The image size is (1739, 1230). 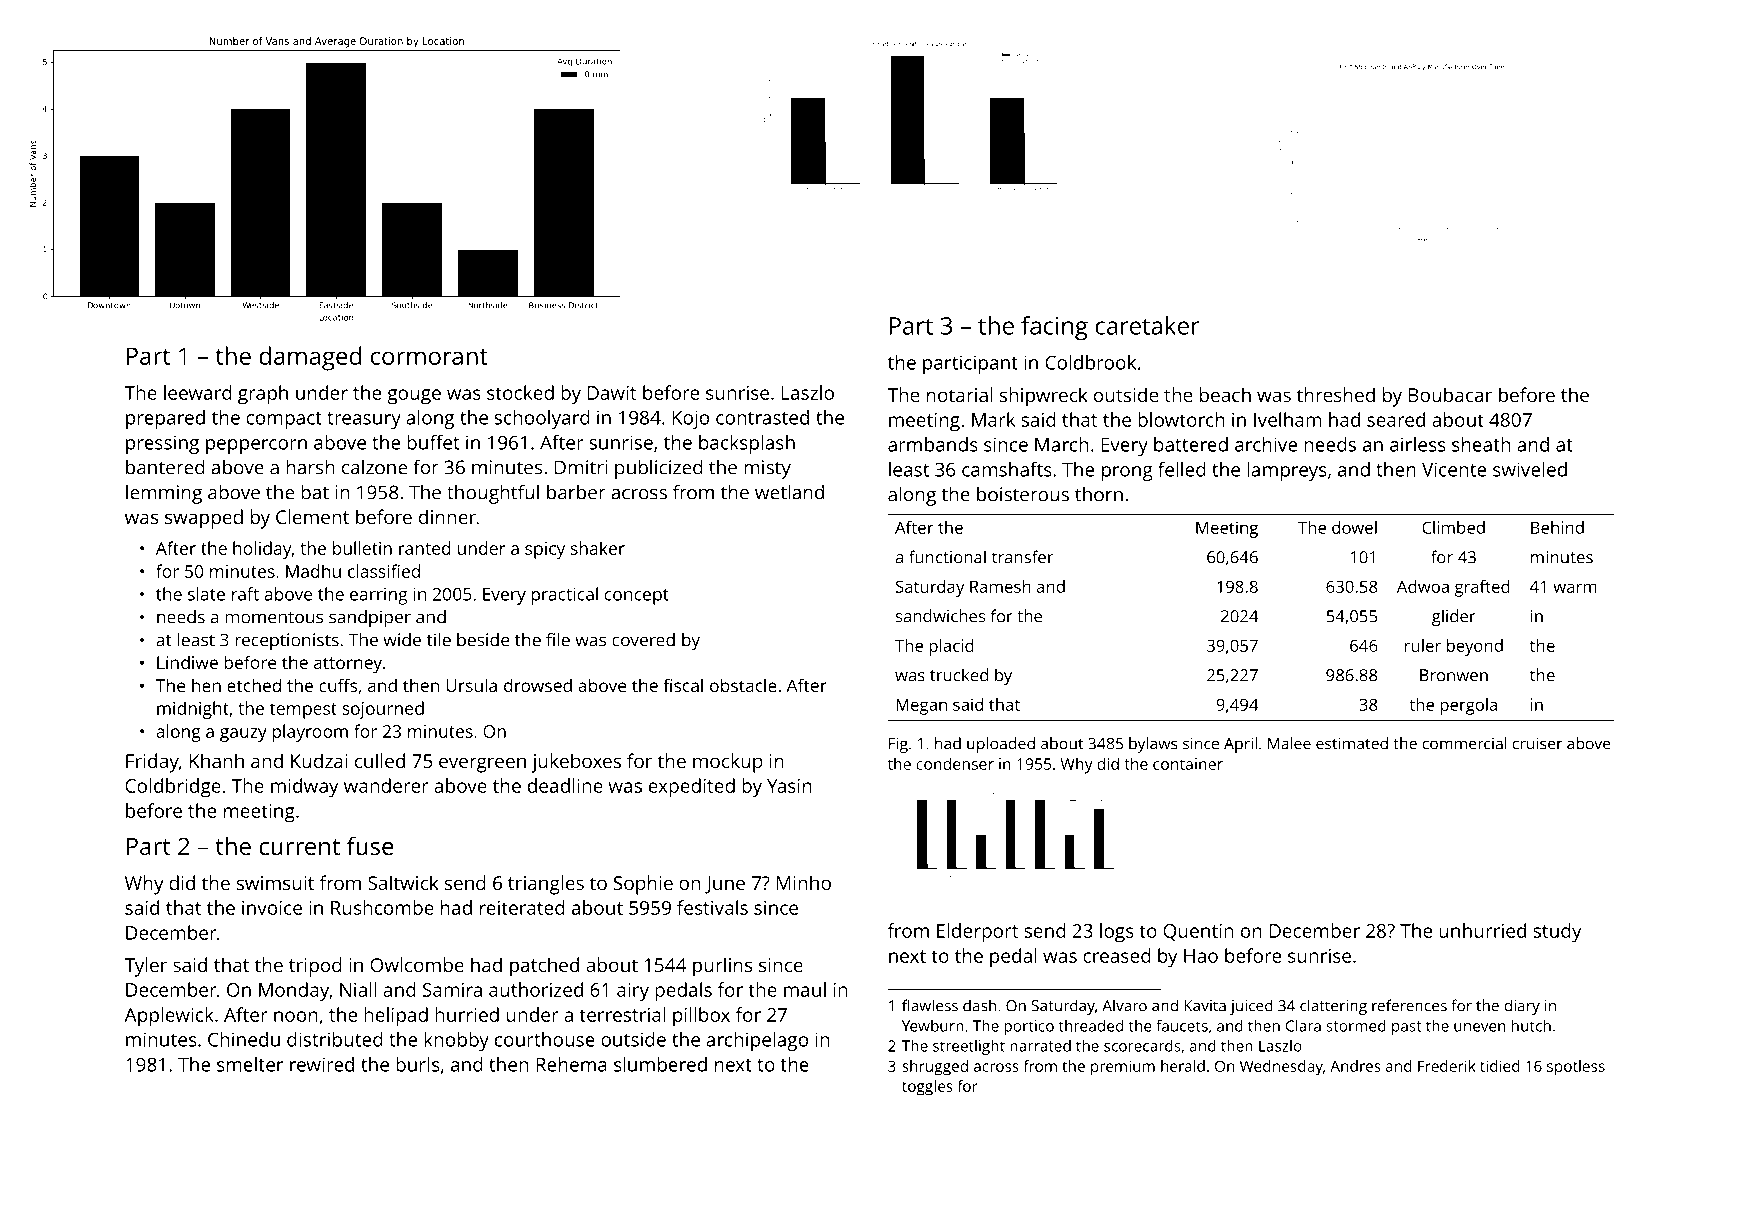 I want to click on Vicente, so click(x=1454, y=469).
